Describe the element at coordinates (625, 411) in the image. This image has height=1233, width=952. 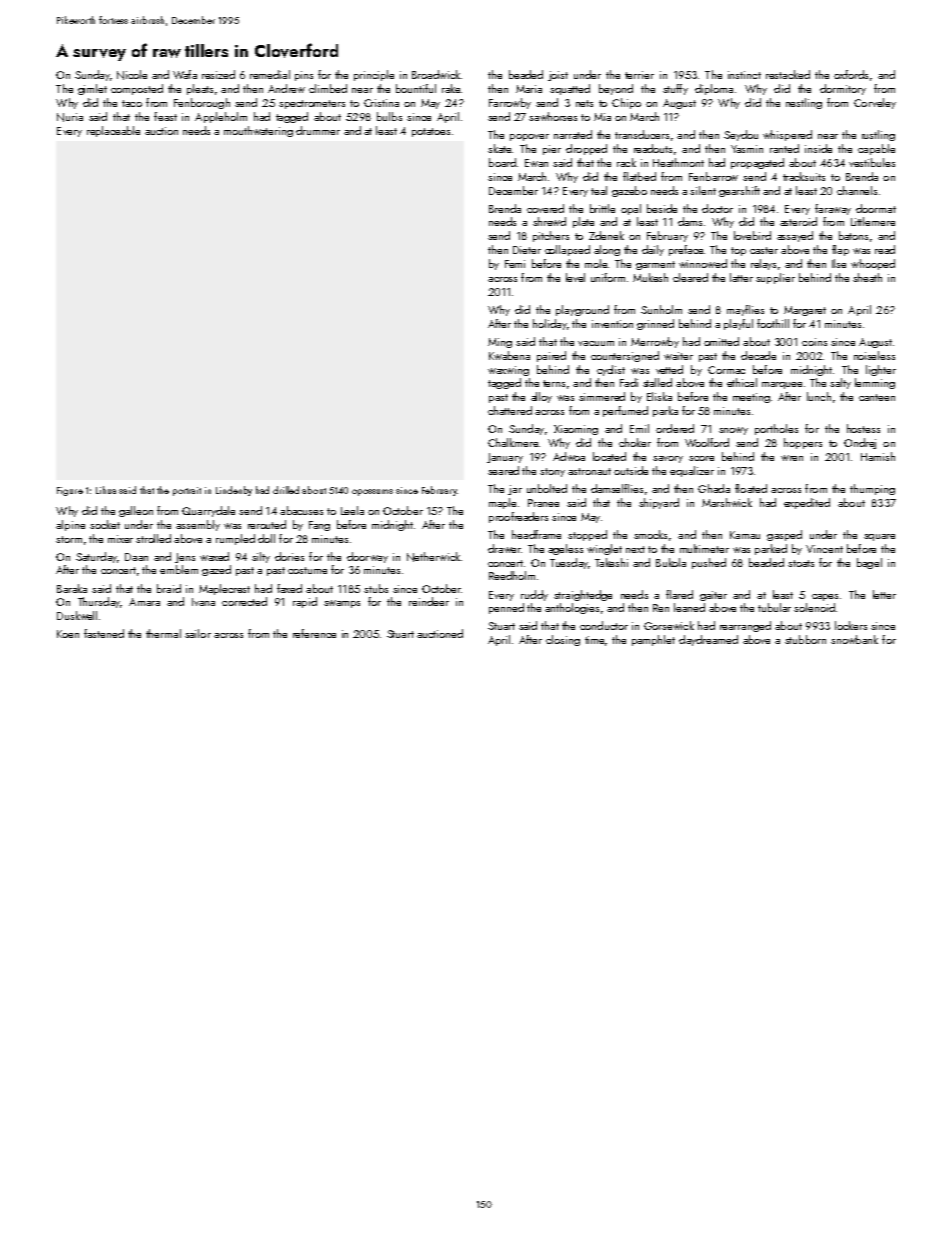
I see `perfumed` at that location.
